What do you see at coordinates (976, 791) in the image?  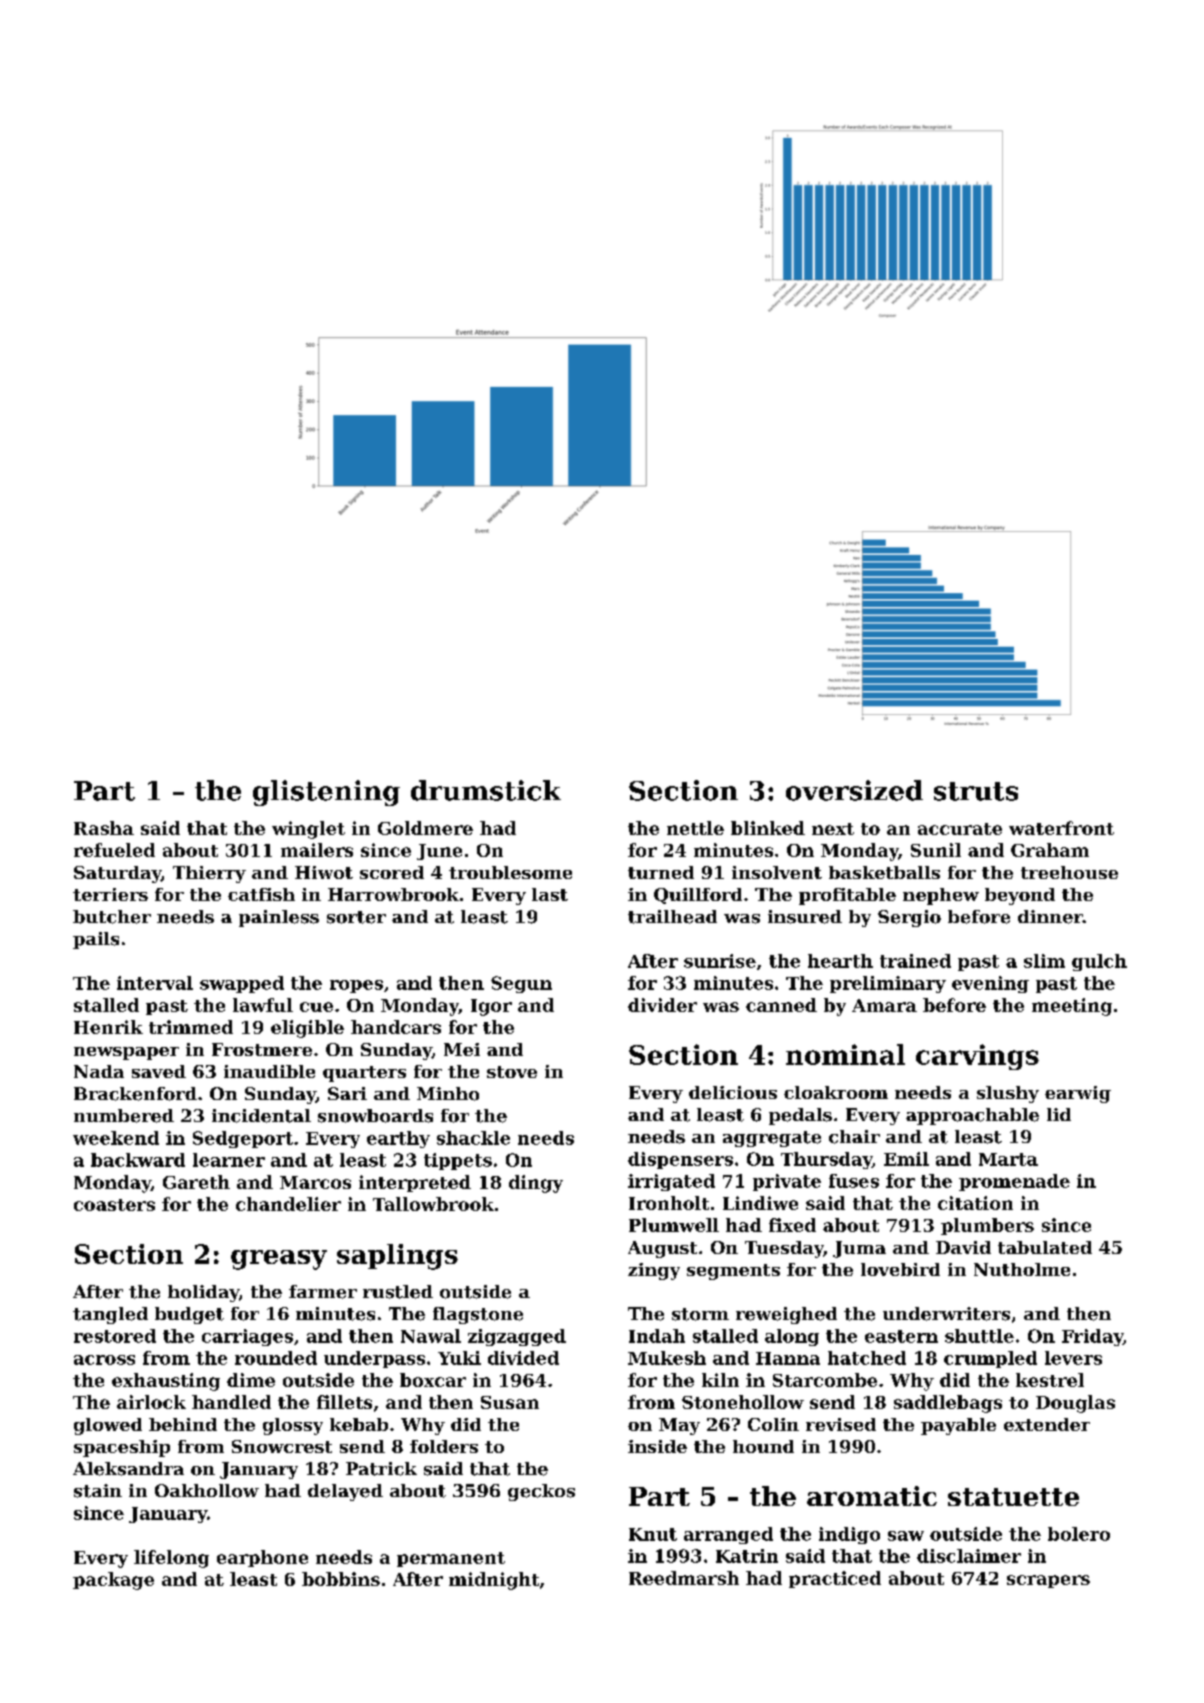 I see `struts` at bounding box center [976, 791].
